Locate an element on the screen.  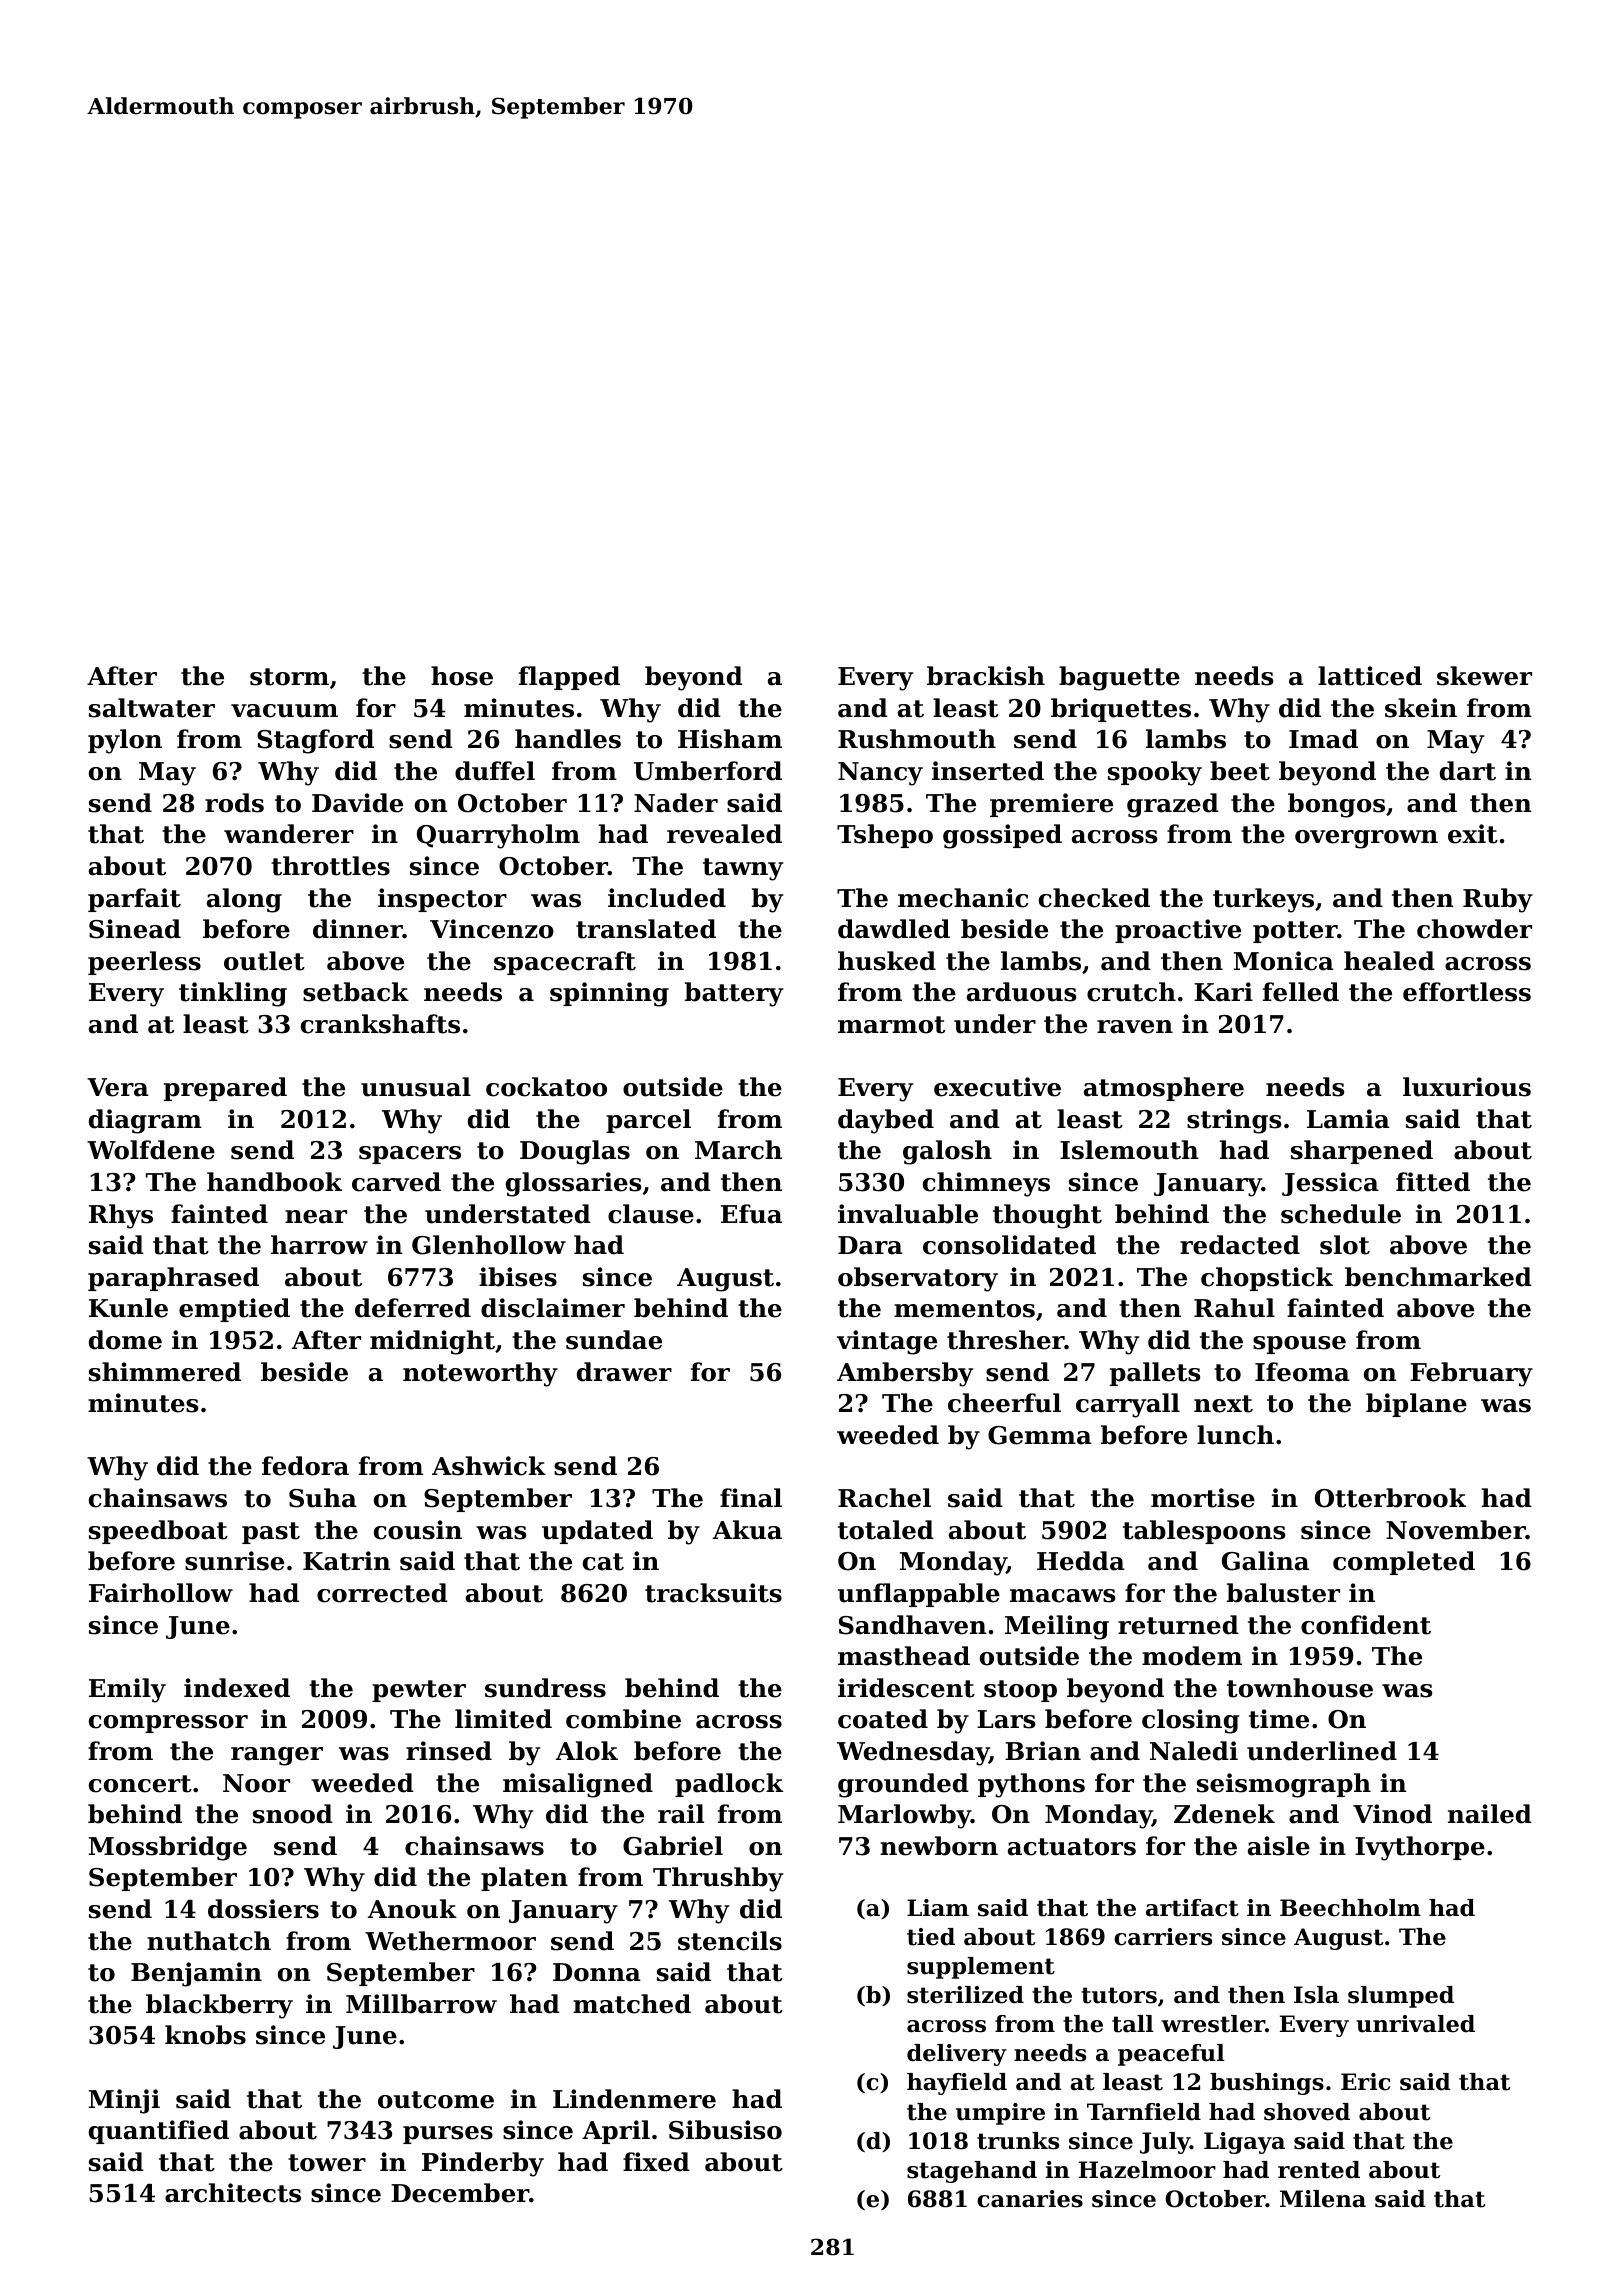
proactive is located at coordinates (1178, 931).
